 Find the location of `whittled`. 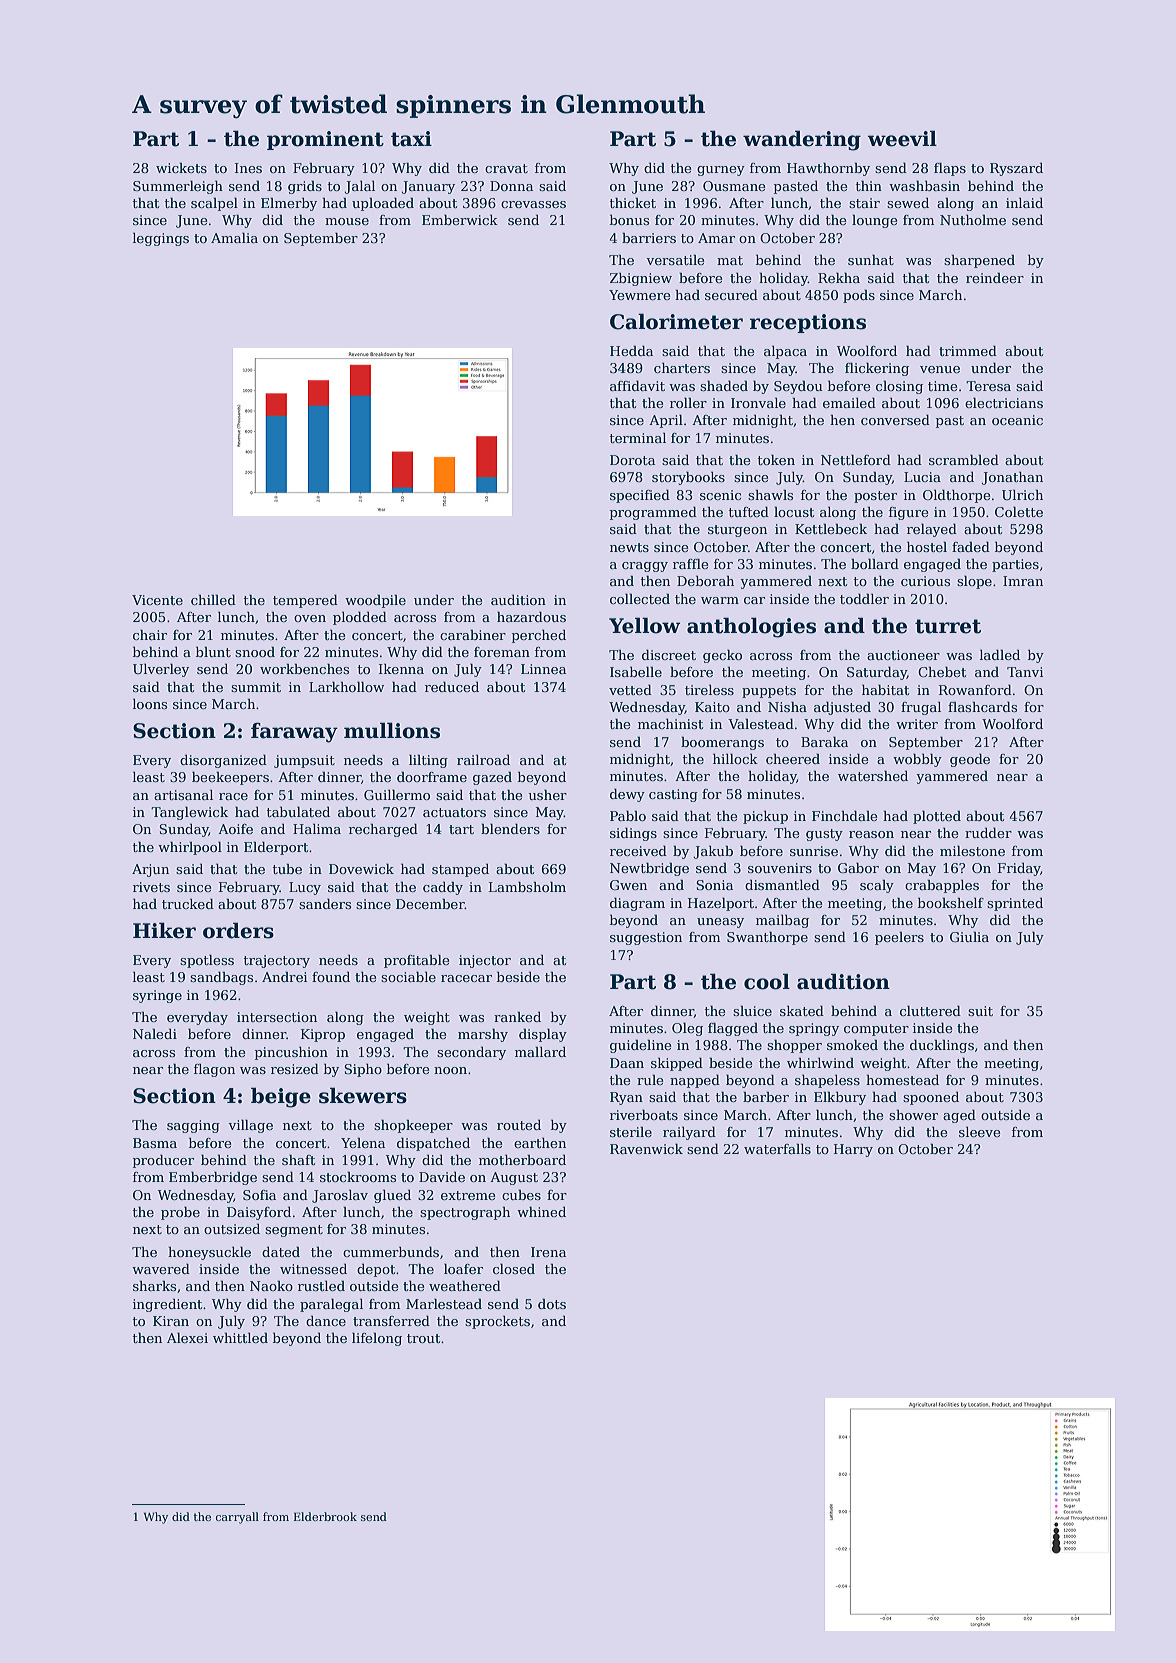

whittled is located at coordinates (240, 1338).
